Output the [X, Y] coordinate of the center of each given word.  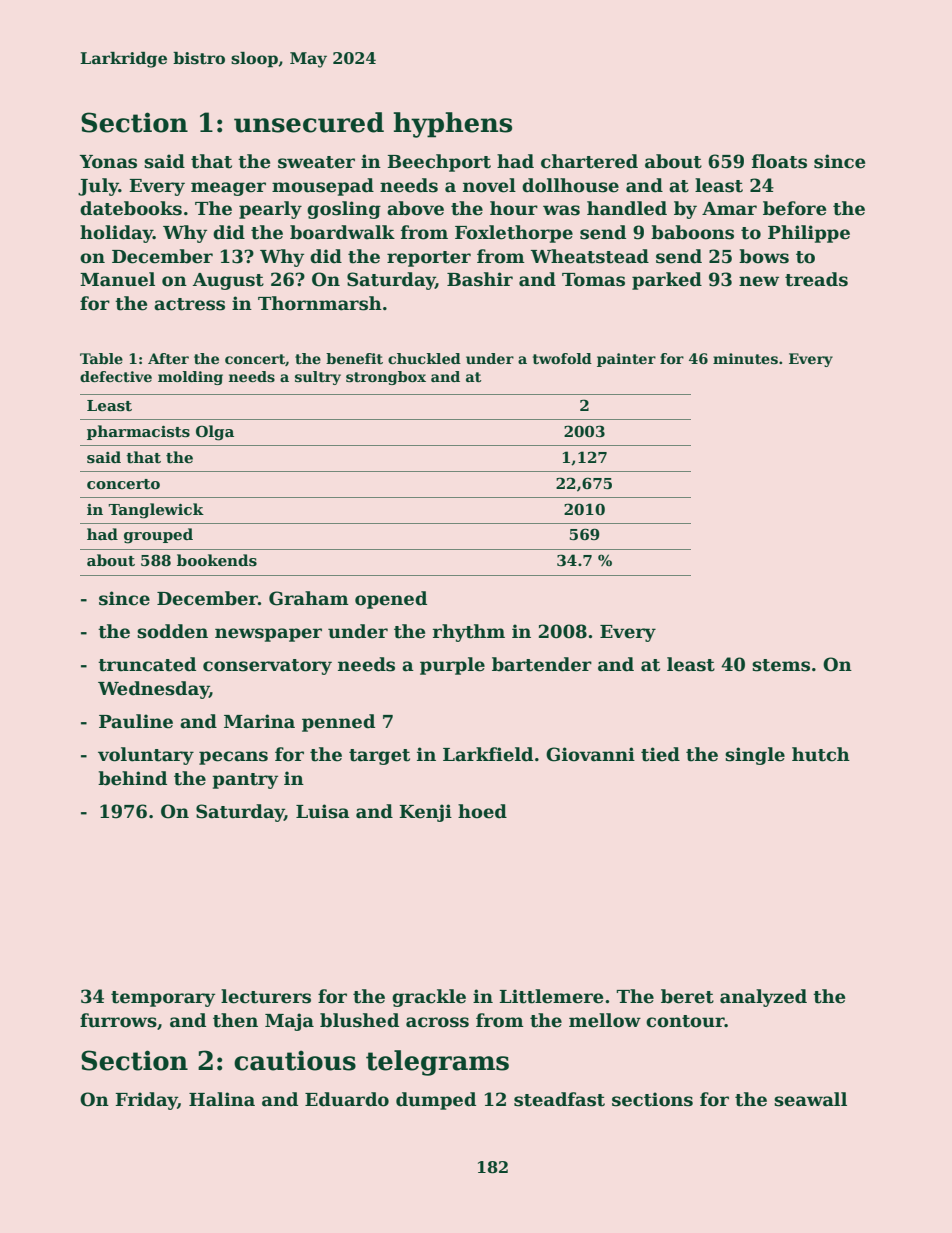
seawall [810, 1099]
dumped [436, 1101]
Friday [146, 1101]
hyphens [452, 125]
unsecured [309, 122]
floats [779, 161]
